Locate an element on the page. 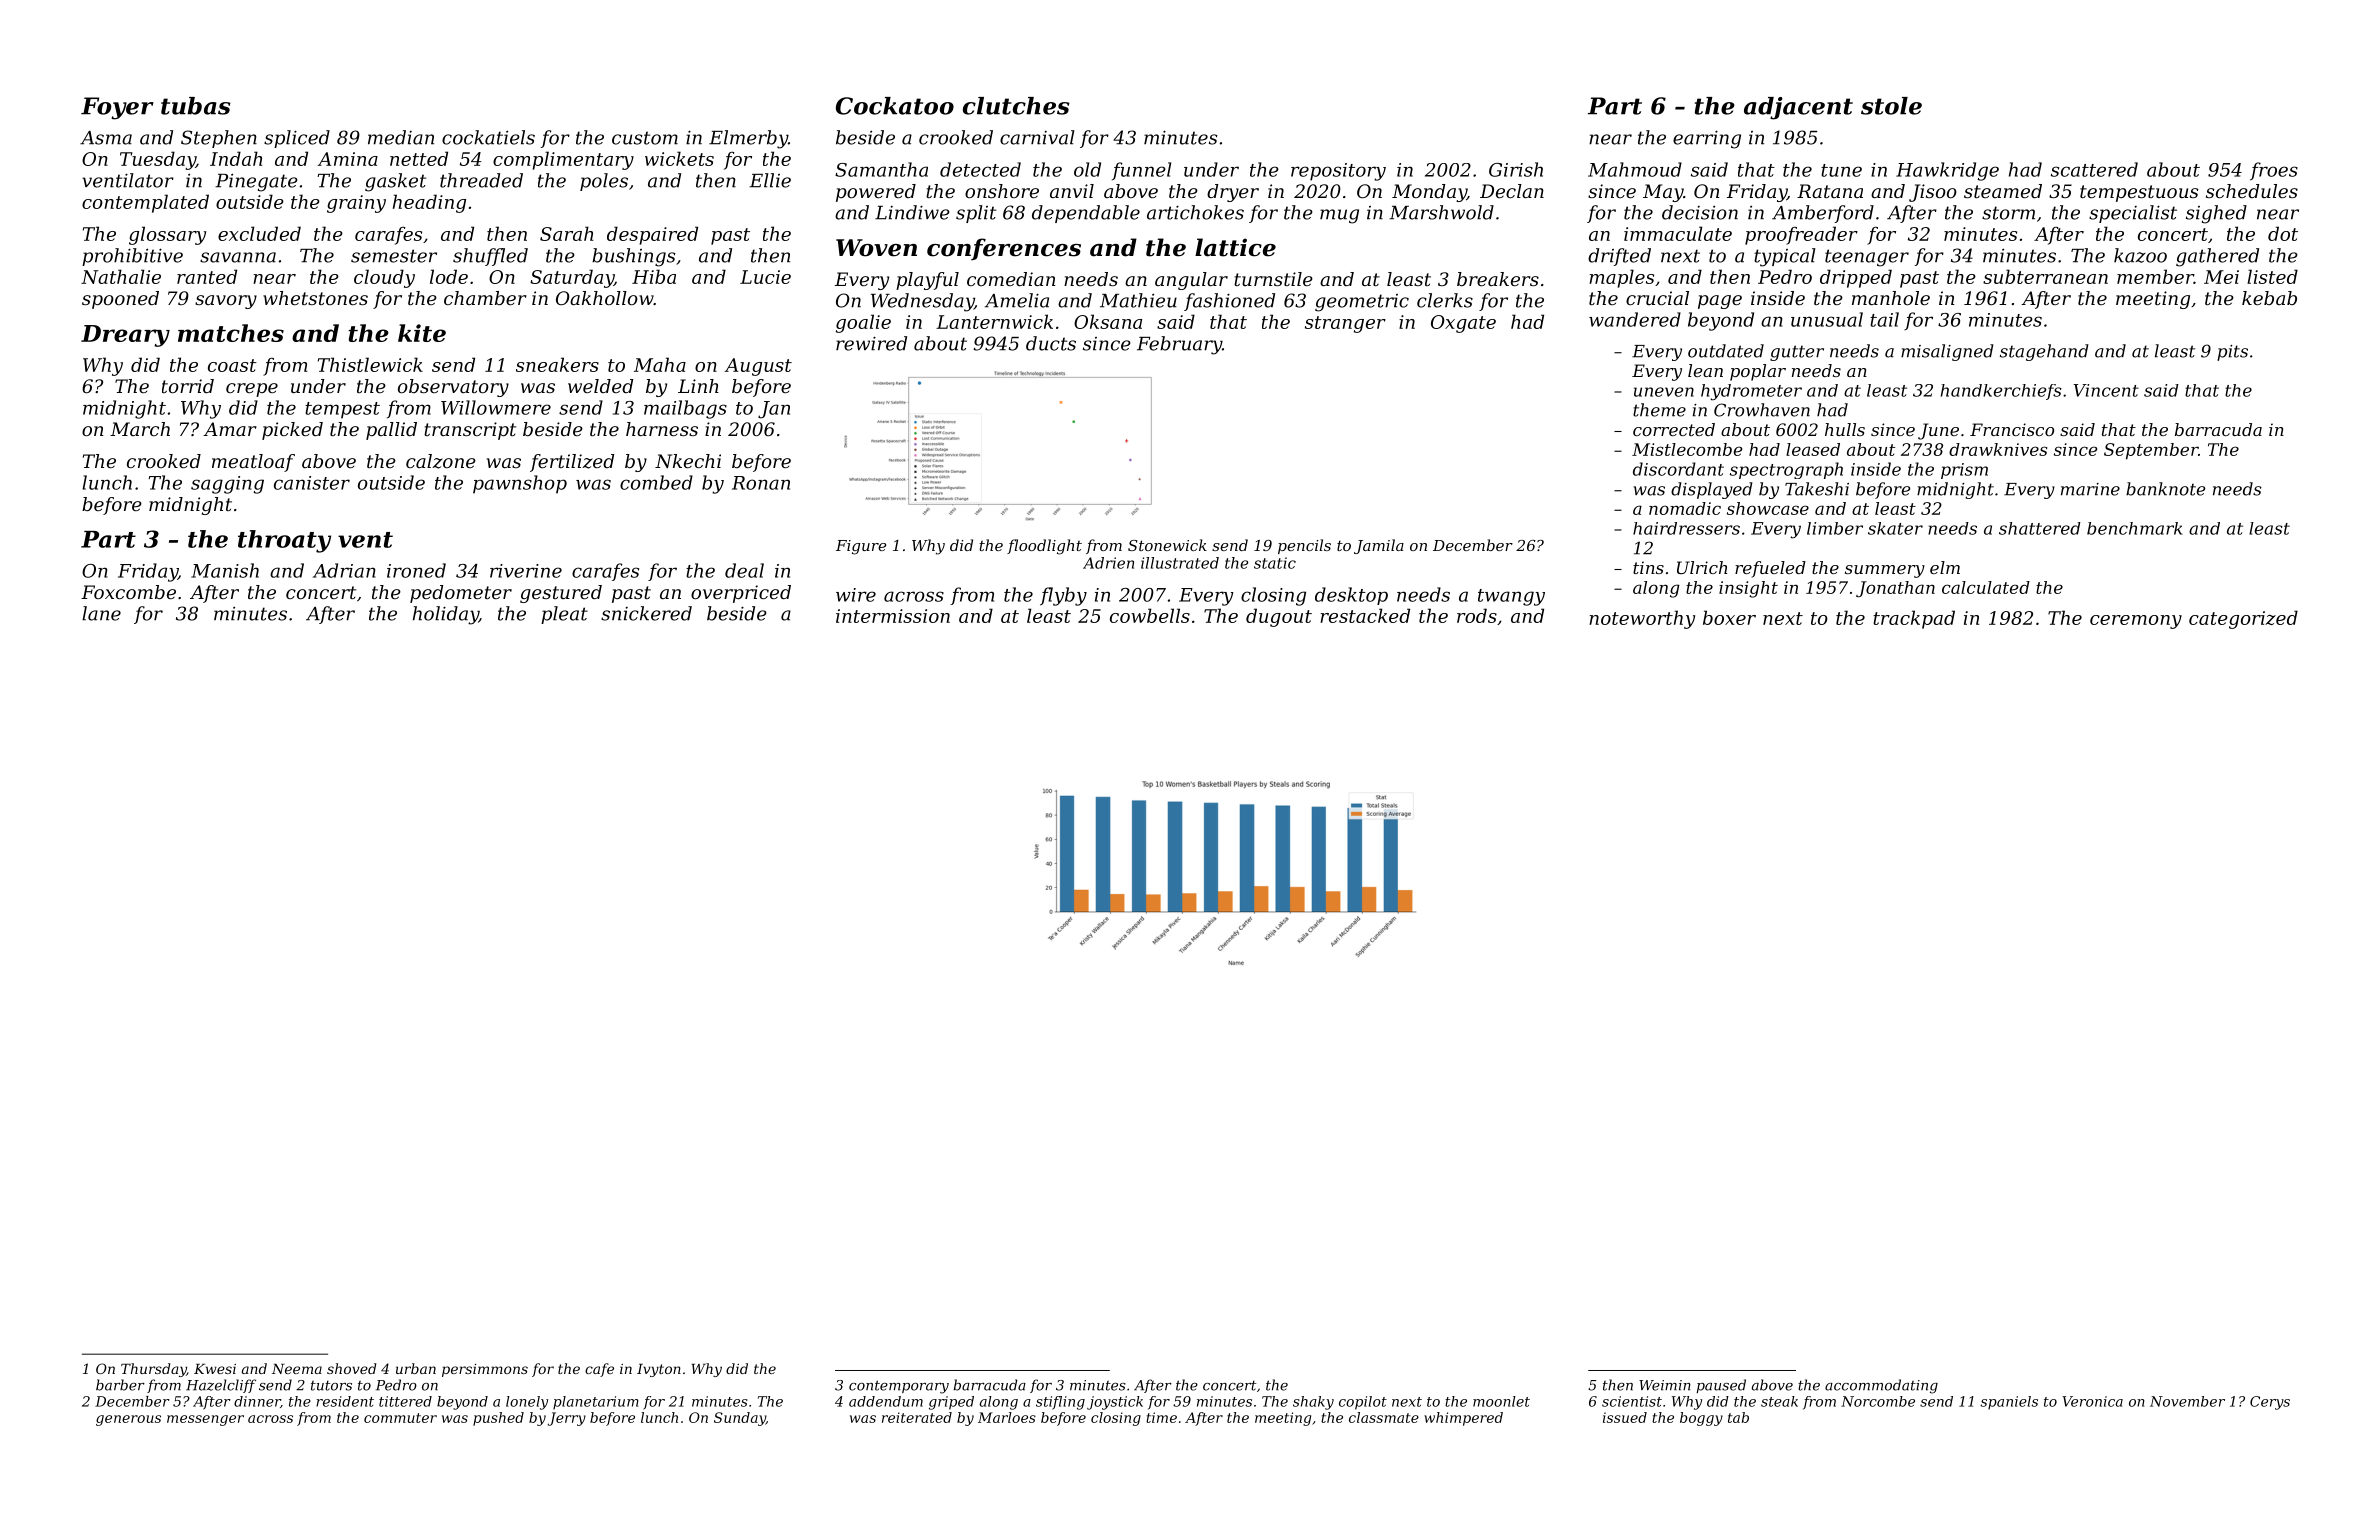 This image has height=1540, width=2380. Asma is located at coordinates (106, 138).
